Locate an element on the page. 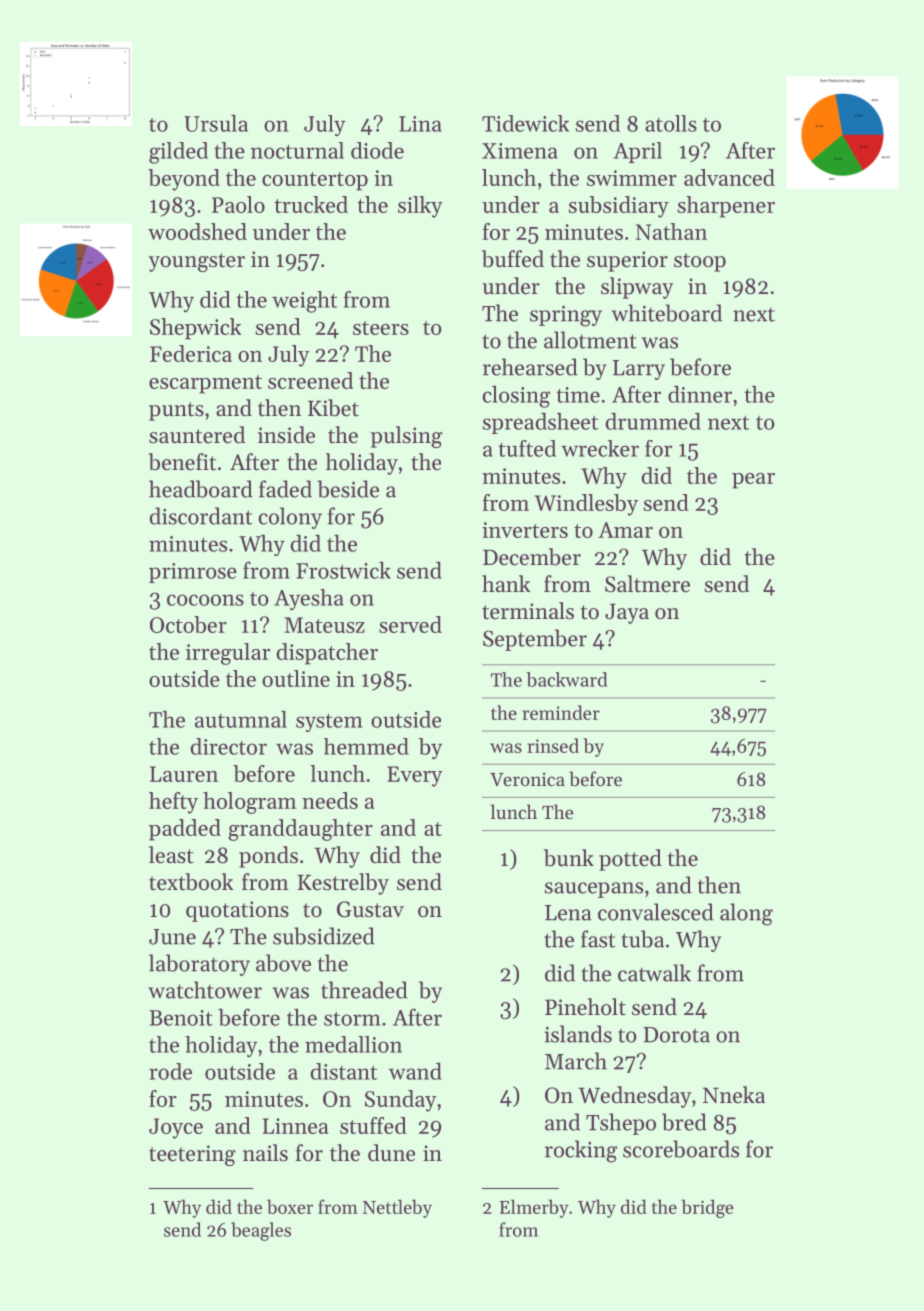  nocturnal is located at coordinates (297, 150).
